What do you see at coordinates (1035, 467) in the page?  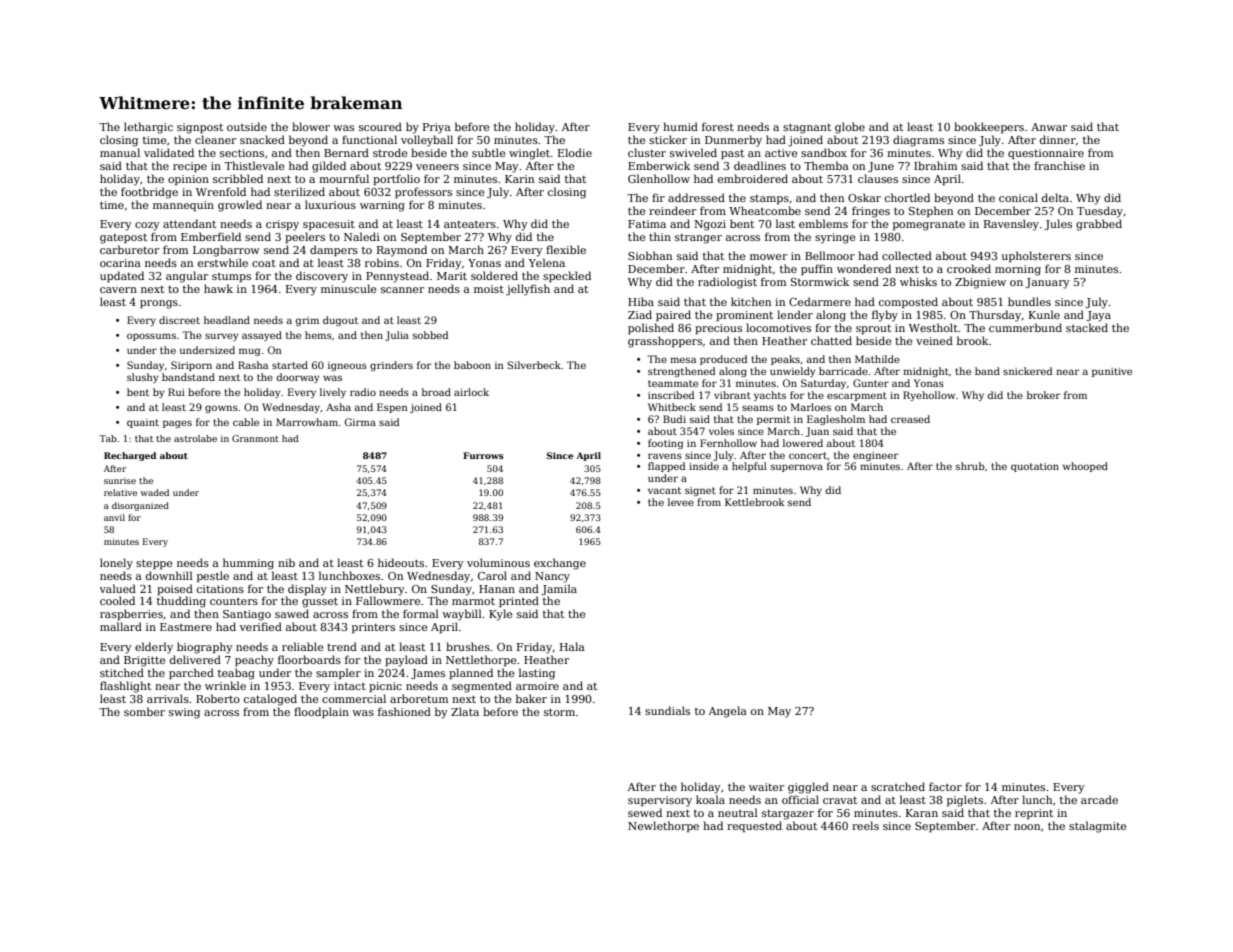 I see `quotation` at bounding box center [1035, 467].
